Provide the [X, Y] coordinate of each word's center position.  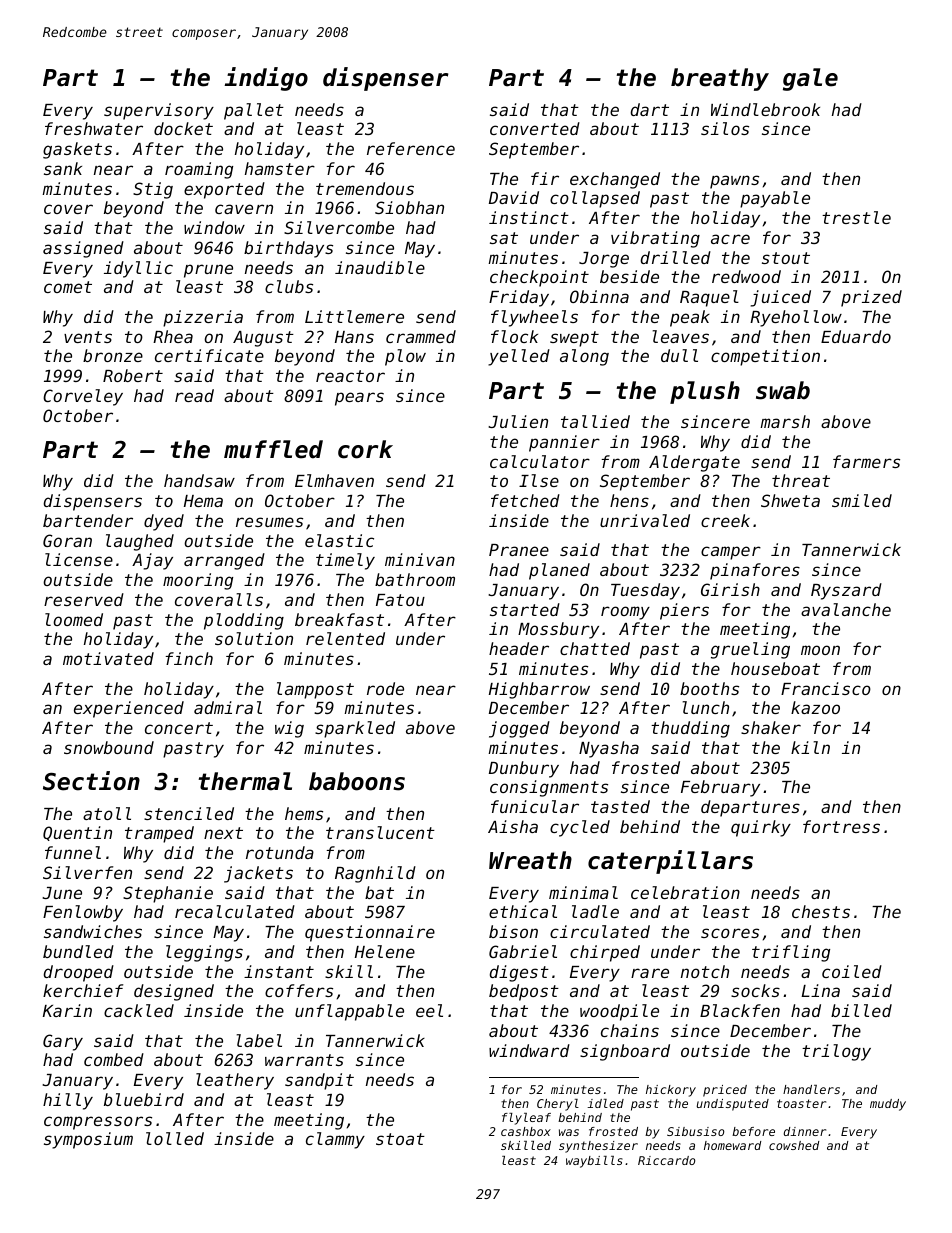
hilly [68, 1101]
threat [801, 480]
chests [821, 911]
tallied [595, 421]
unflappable [349, 1012]
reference [411, 148]
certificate [209, 355]
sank [63, 168]
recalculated [235, 911]
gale [810, 79]
